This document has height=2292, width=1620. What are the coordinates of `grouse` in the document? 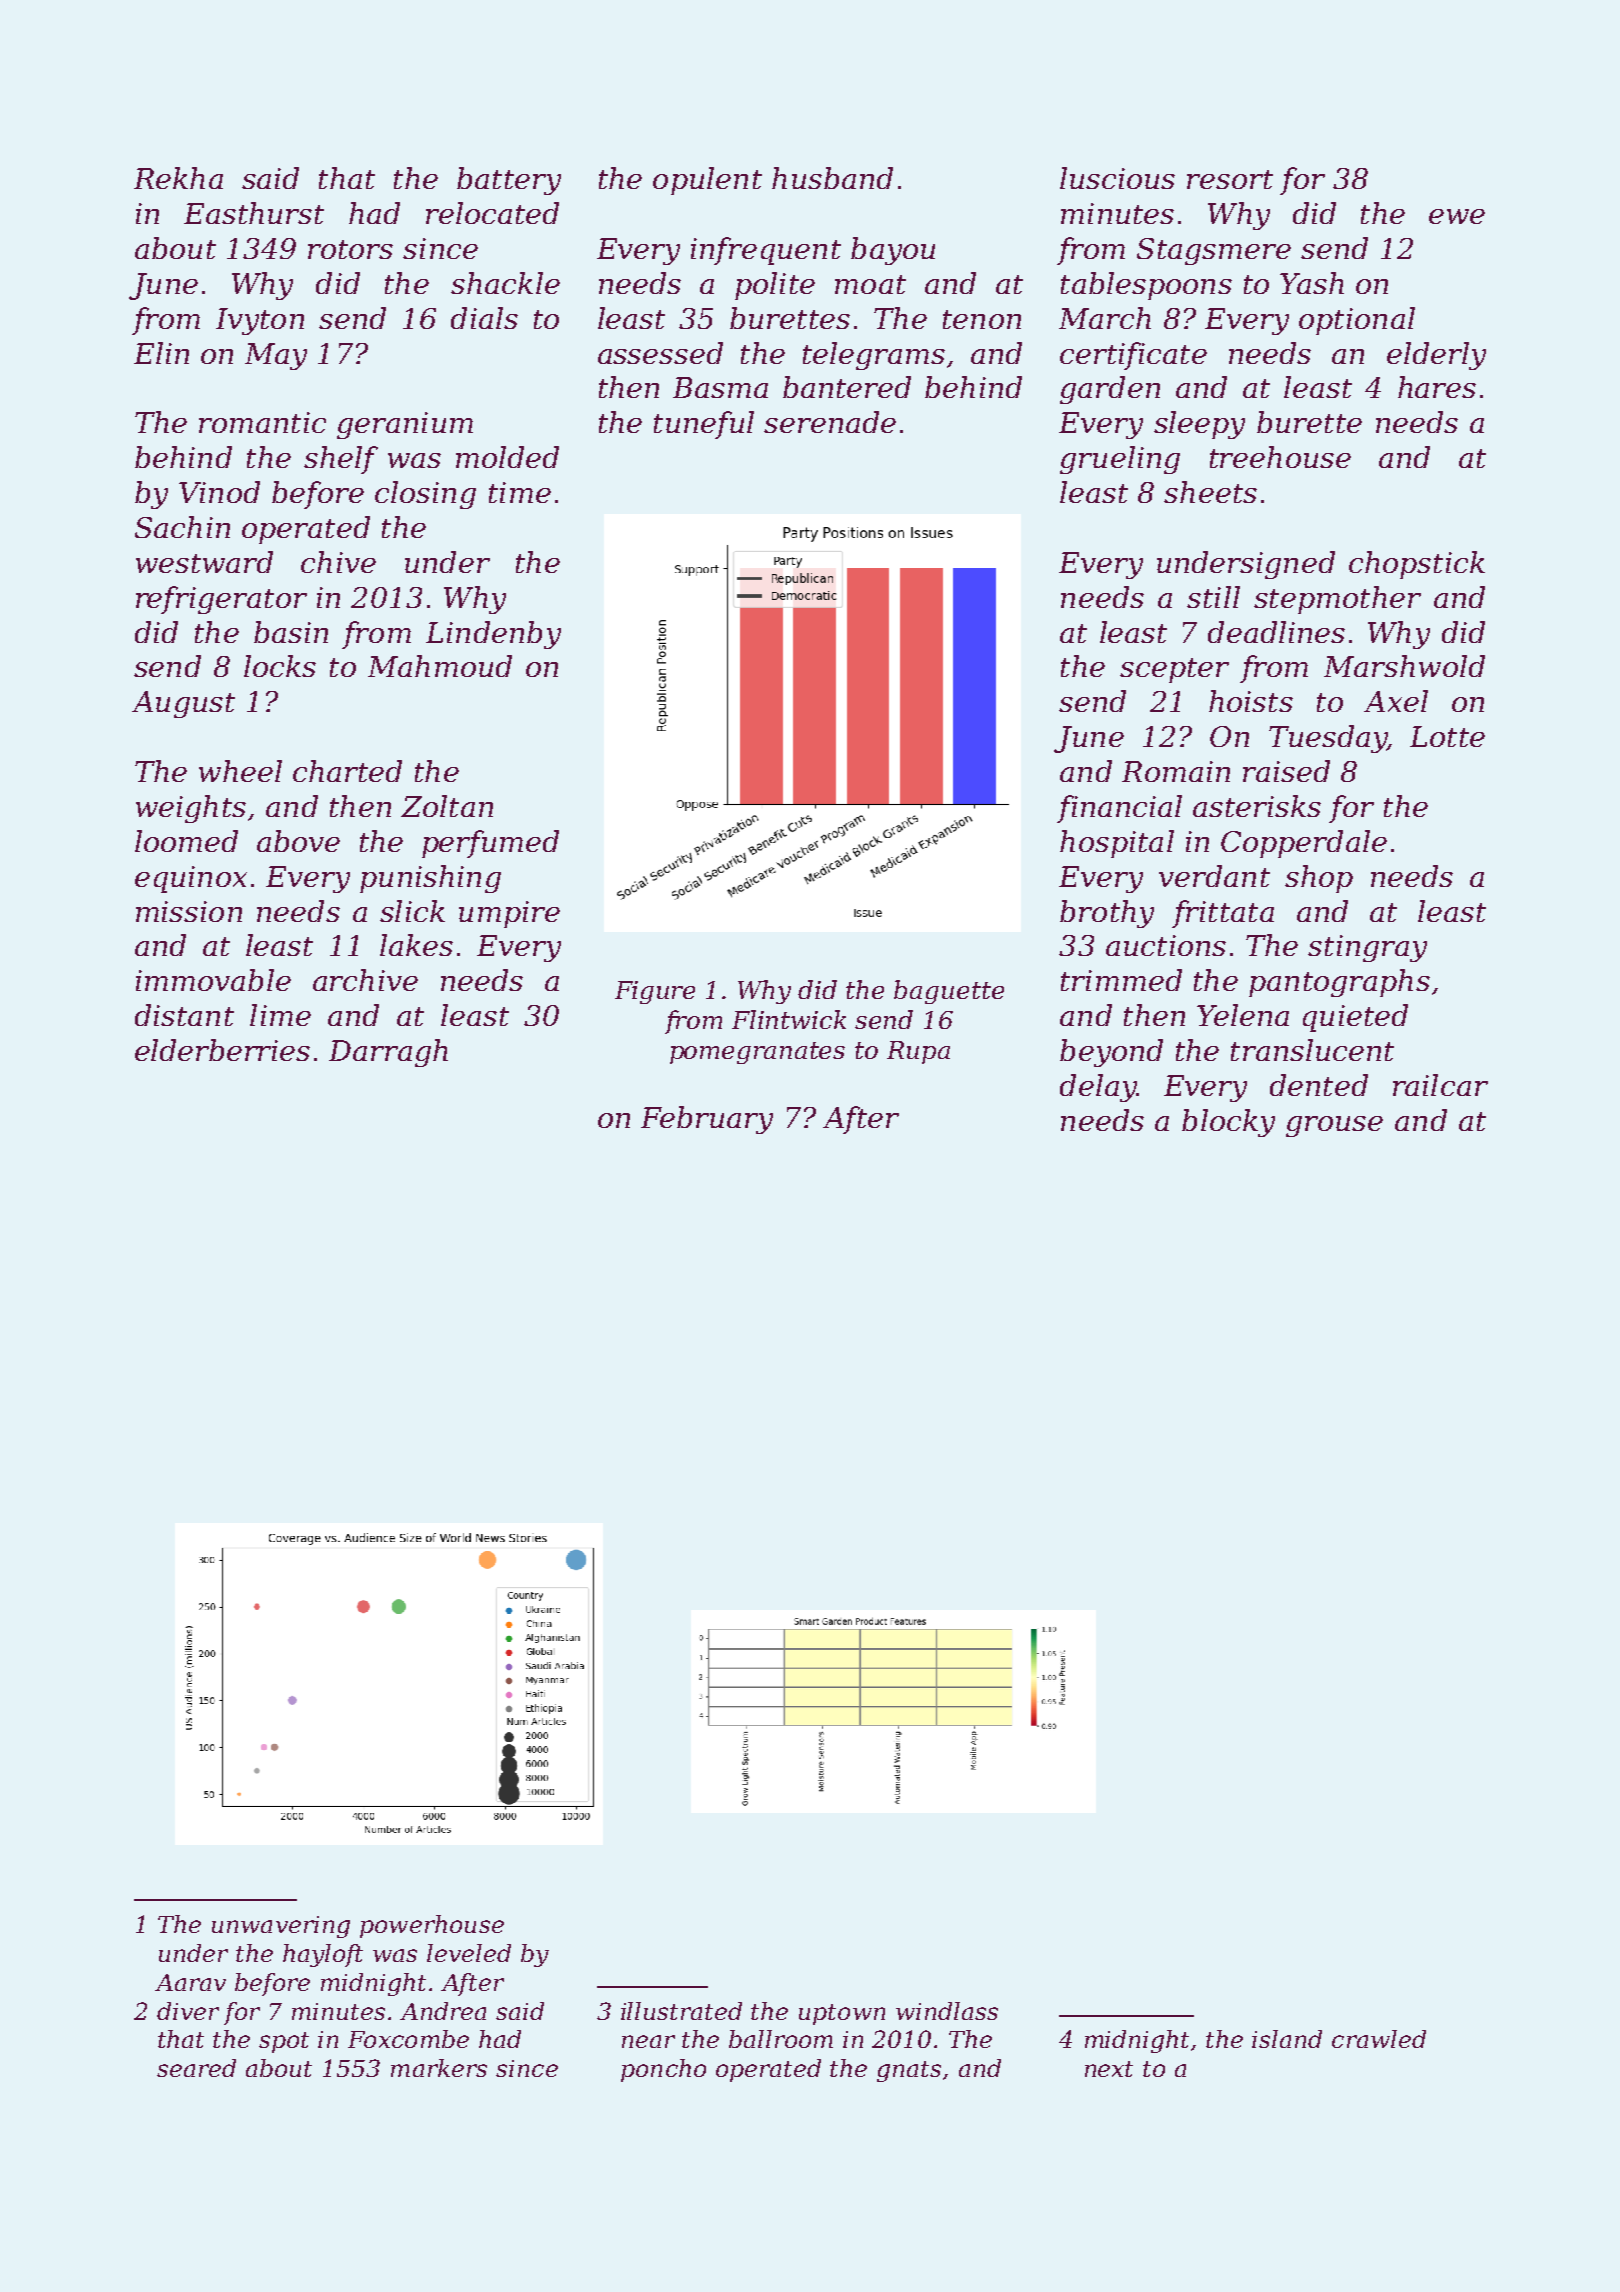 It's located at (1334, 1126).
